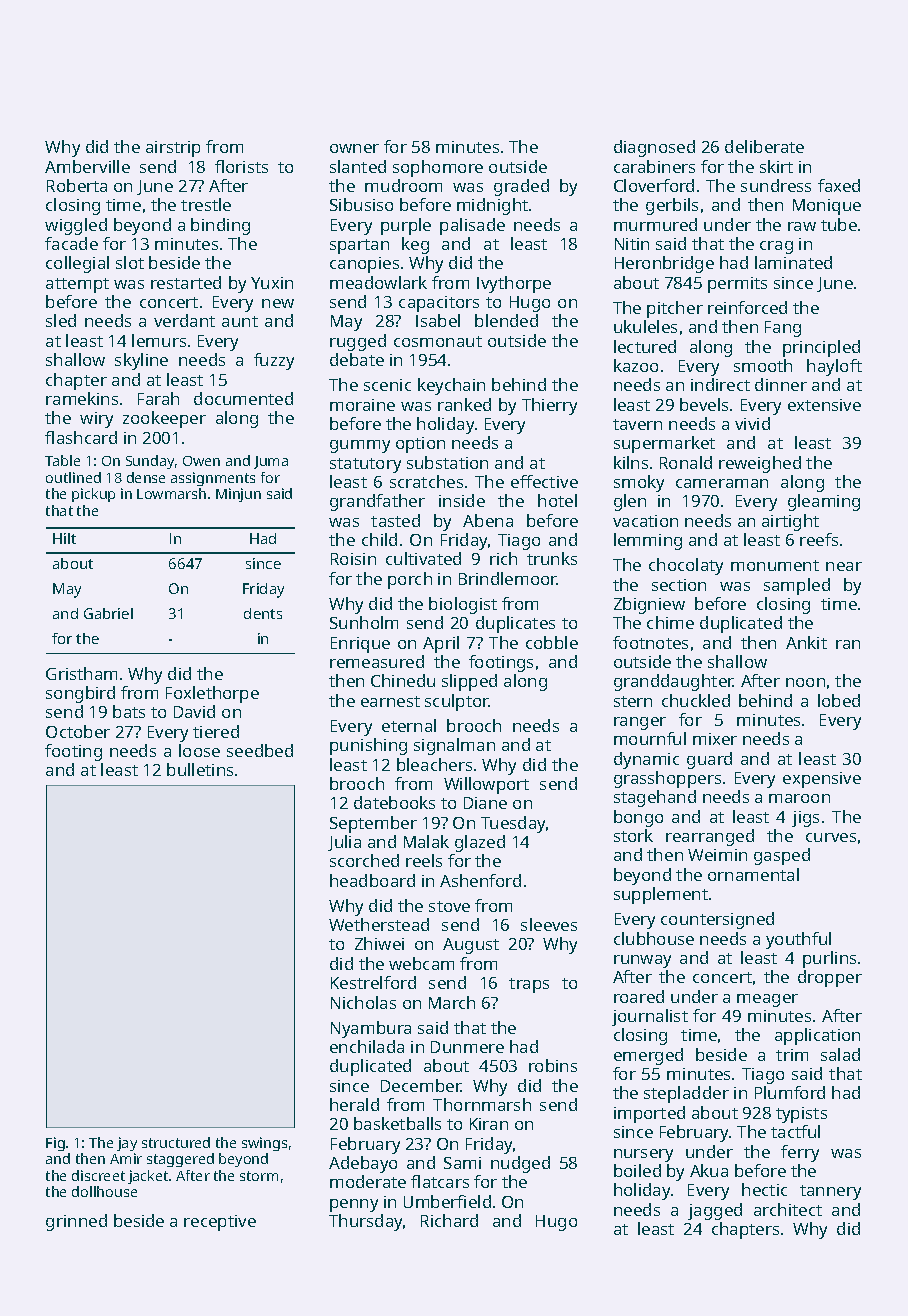 The image size is (908, 1316). What do you see at coordinates (764, 146) in the document?
I see `deliberate` at bounding box center [764, 146].
